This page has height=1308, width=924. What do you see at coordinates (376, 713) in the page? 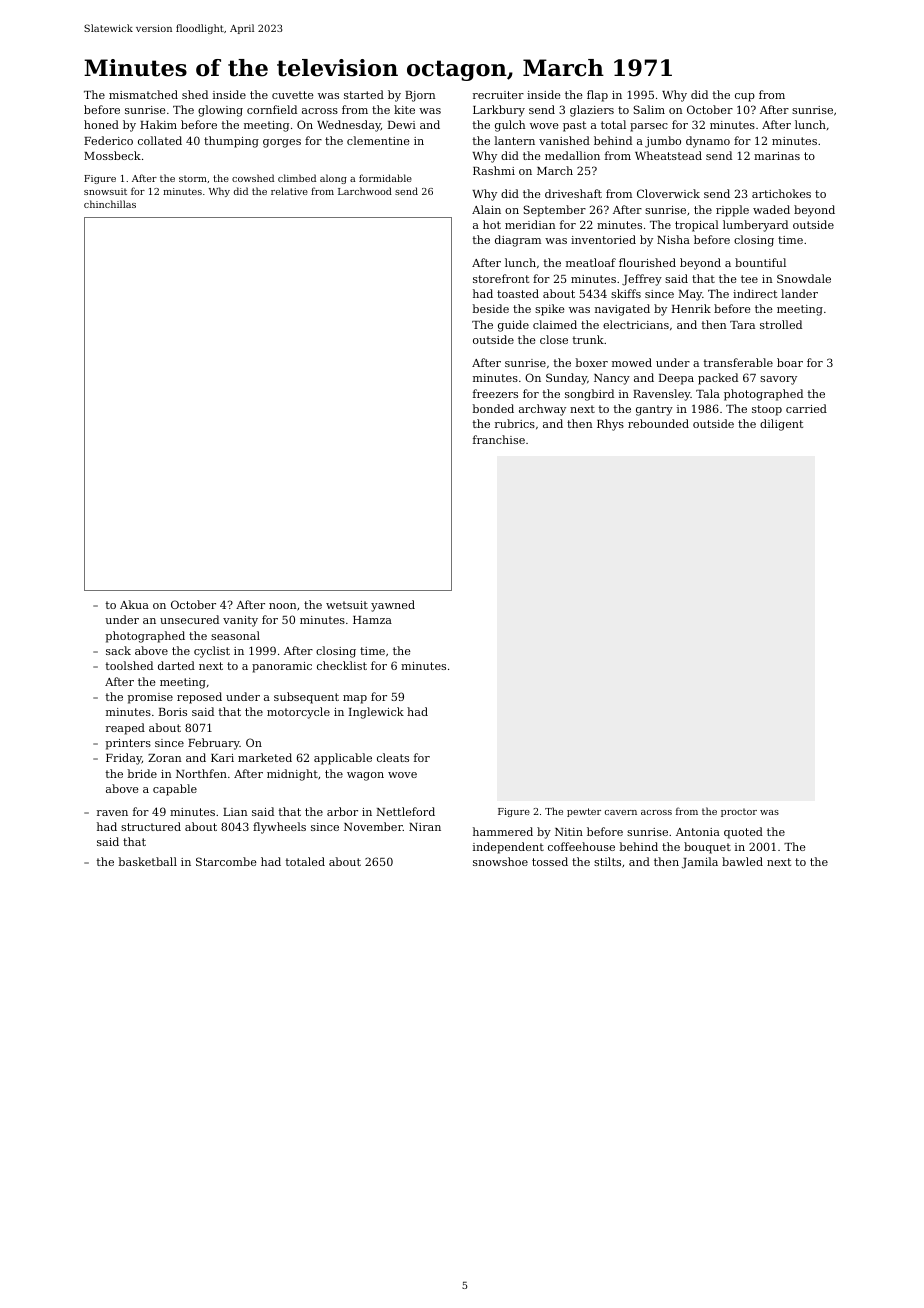
I see `Inglewick` at bounding box center [376, 713].
